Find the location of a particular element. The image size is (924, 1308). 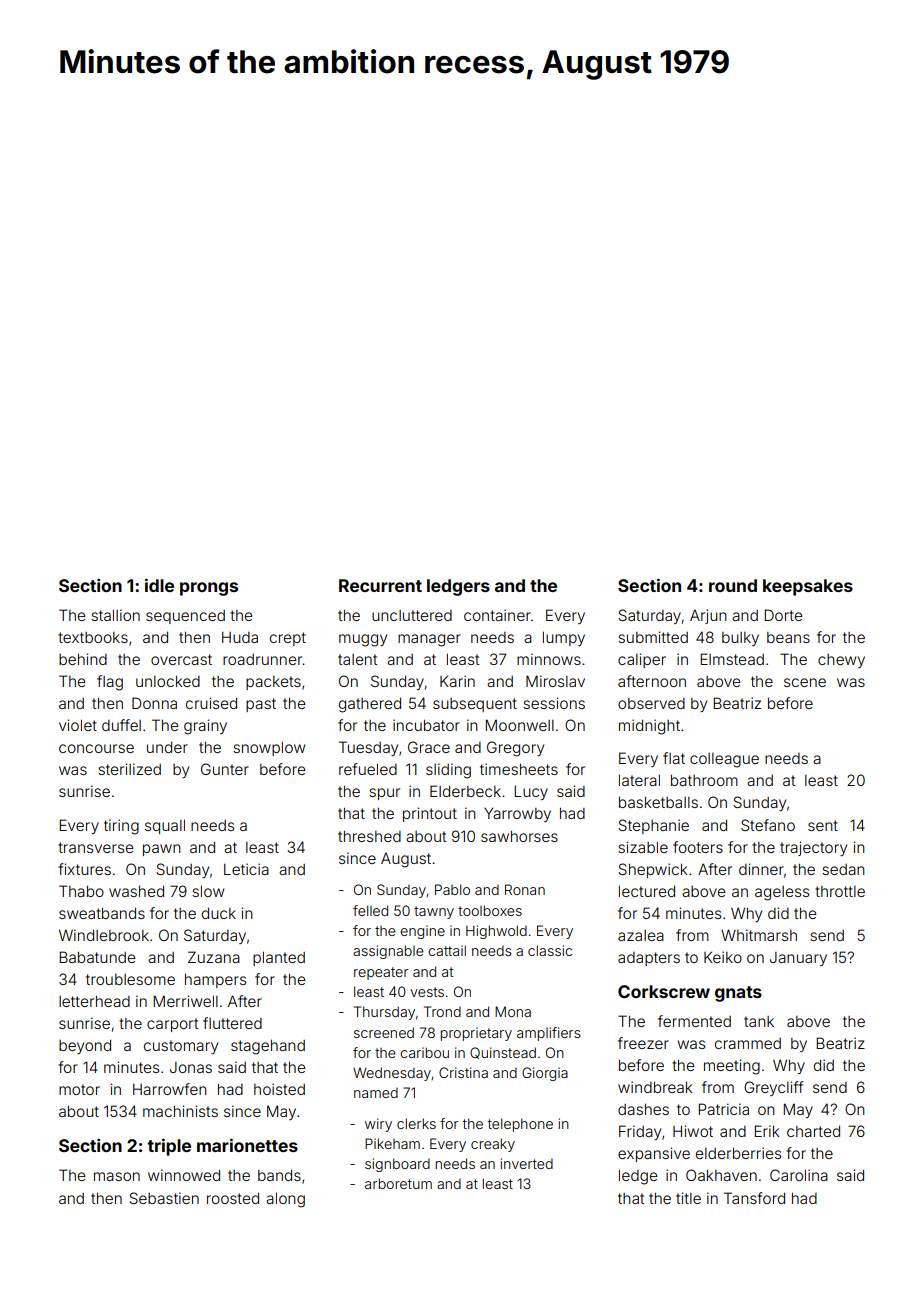

gnats is located at coordinates (738, 994).
